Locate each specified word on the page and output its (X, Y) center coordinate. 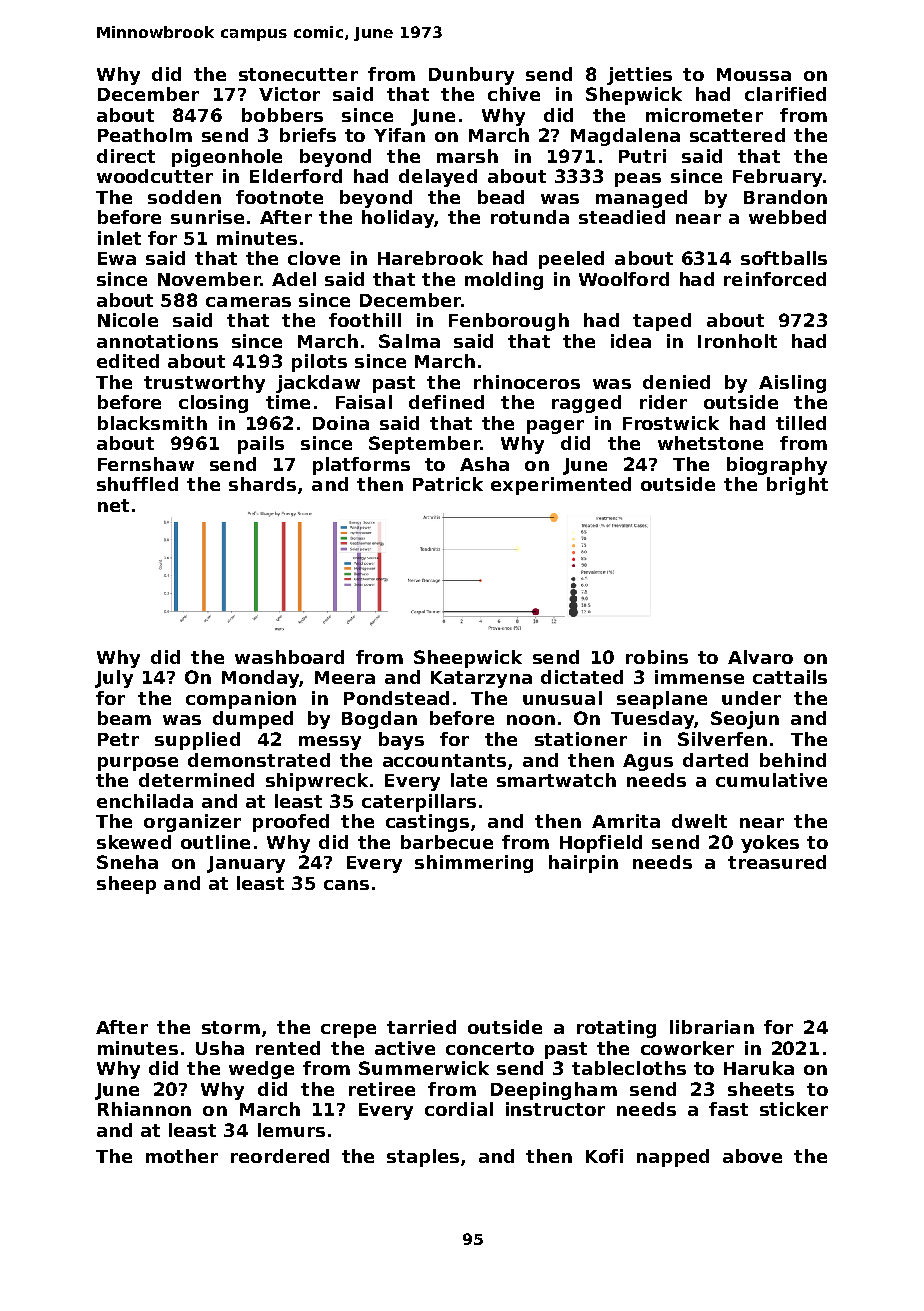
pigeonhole (227, 158)
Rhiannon (144, 1109)
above (752, 1156)
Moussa (754, 74)
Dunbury (471, 76)
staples (423, 1158)
